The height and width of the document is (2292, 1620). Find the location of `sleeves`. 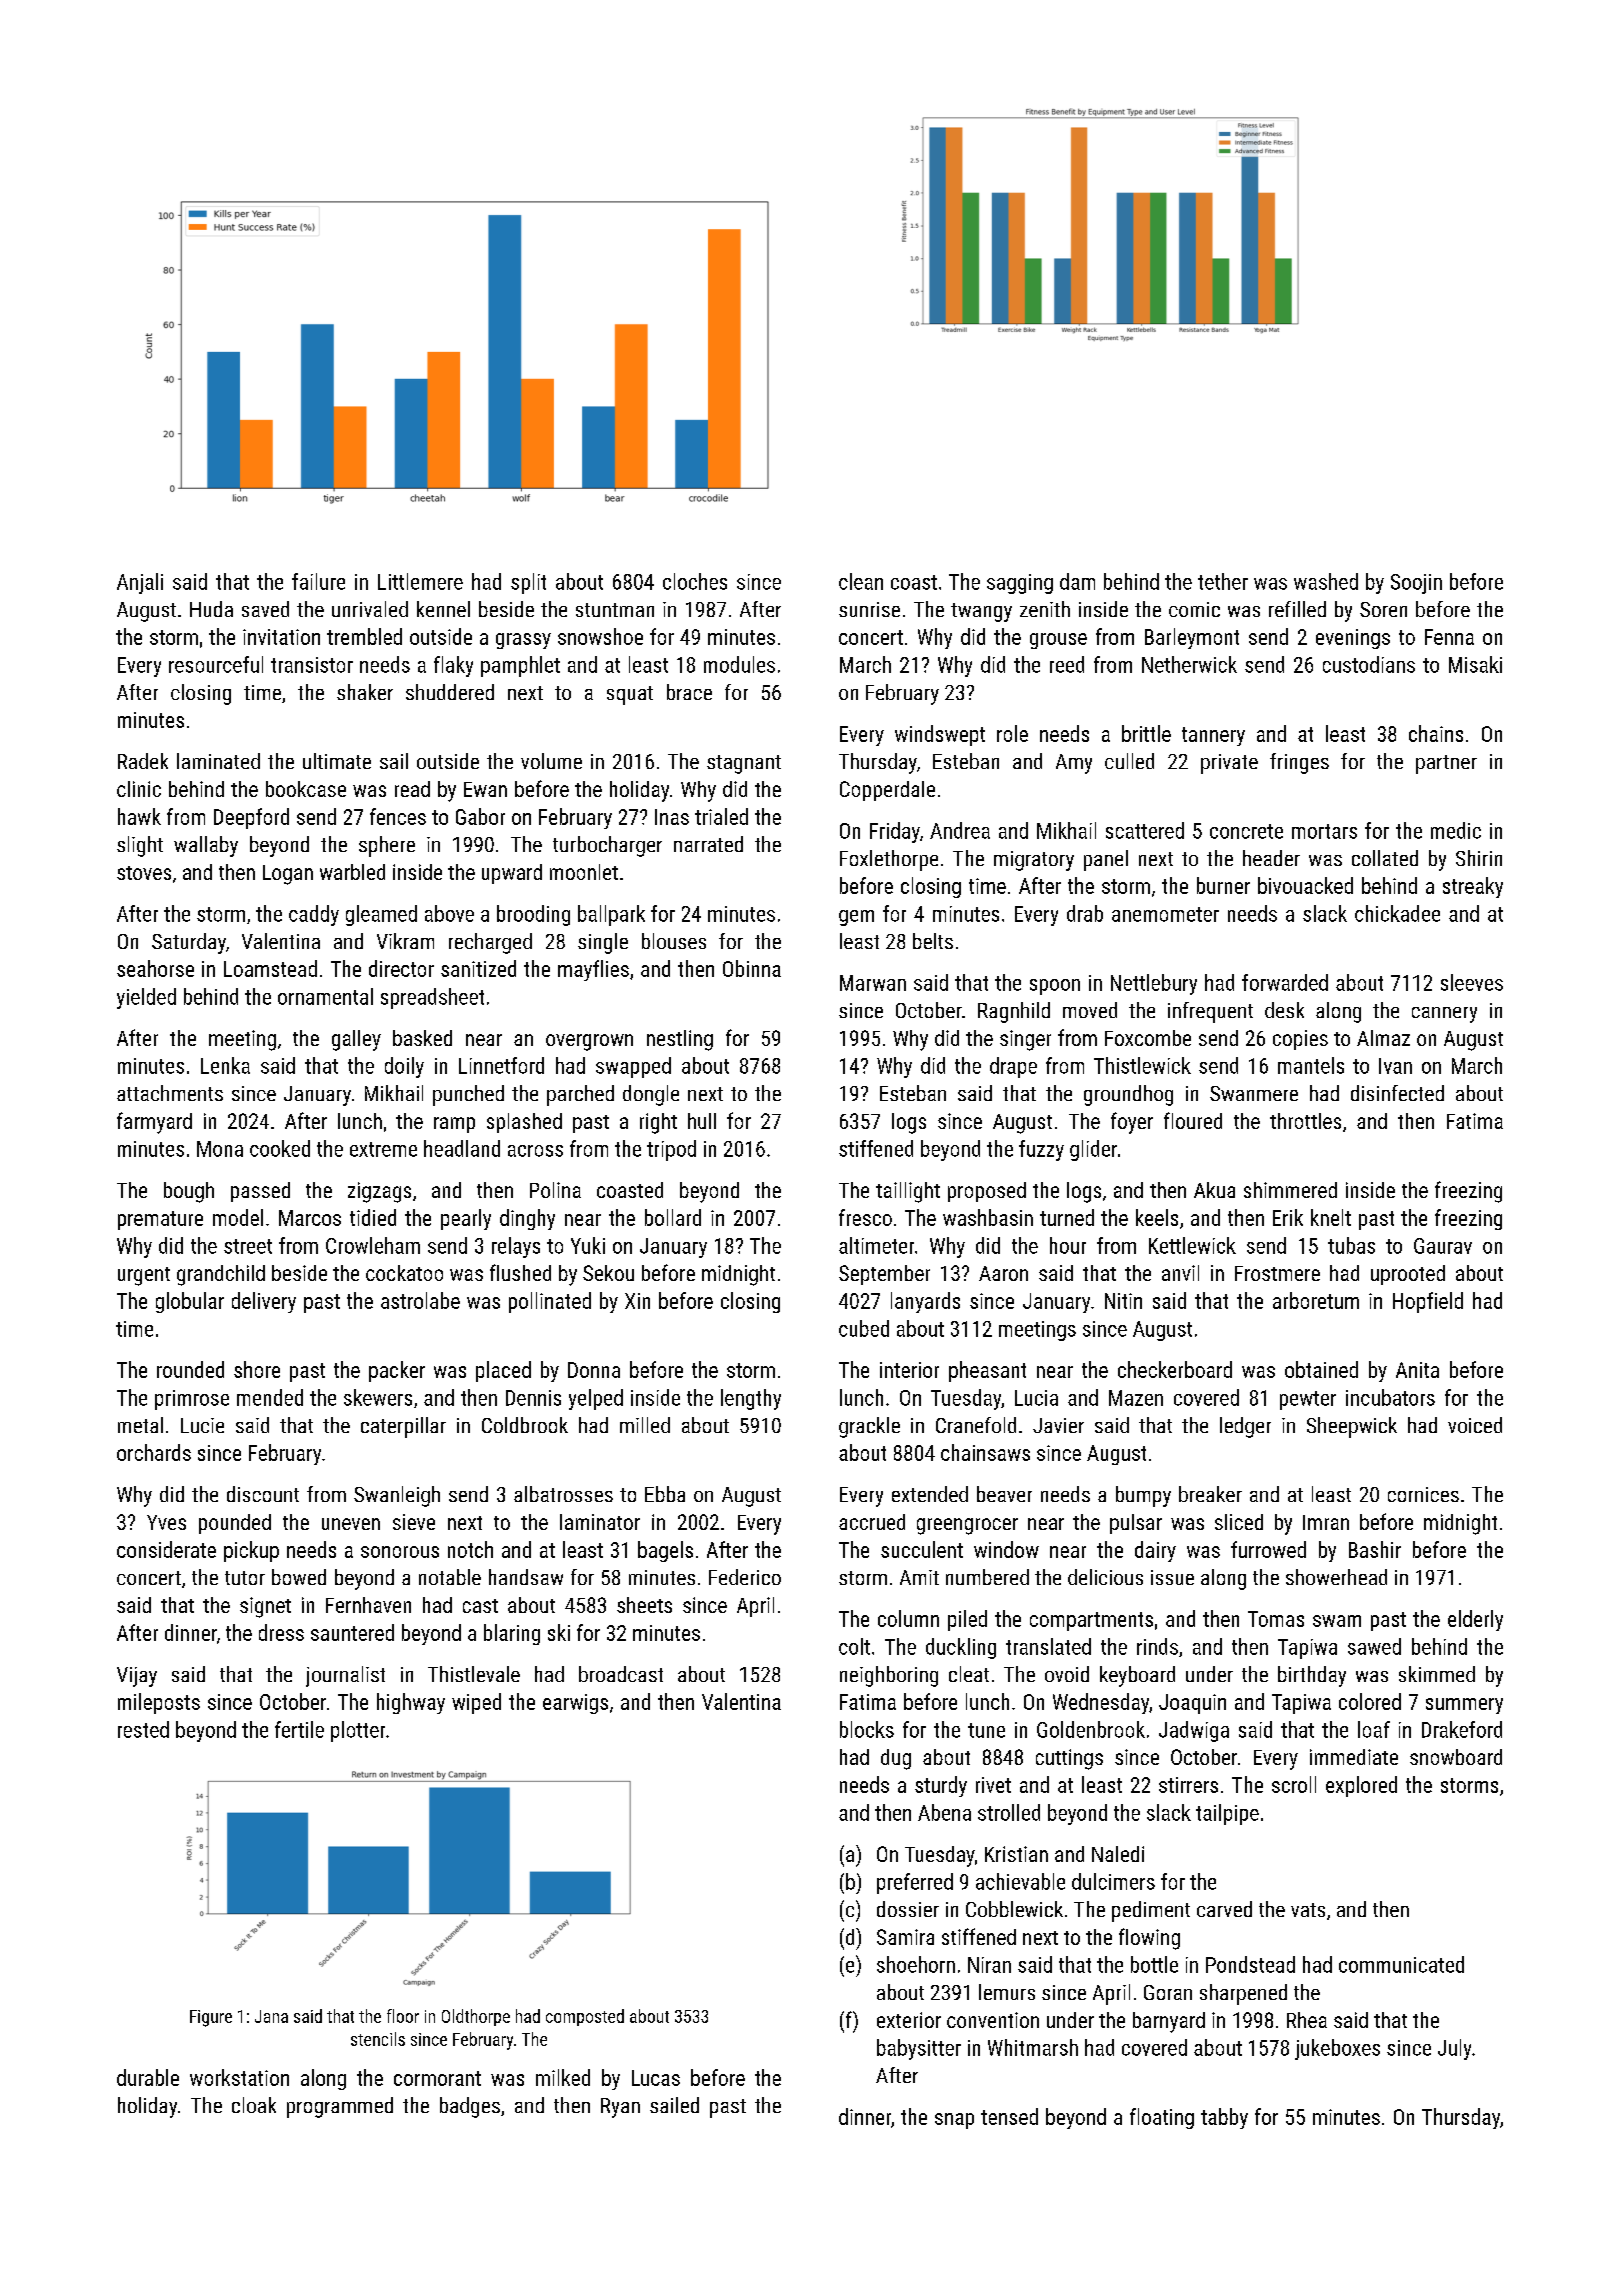

sleeves is located at coordinates (1472, 982).
